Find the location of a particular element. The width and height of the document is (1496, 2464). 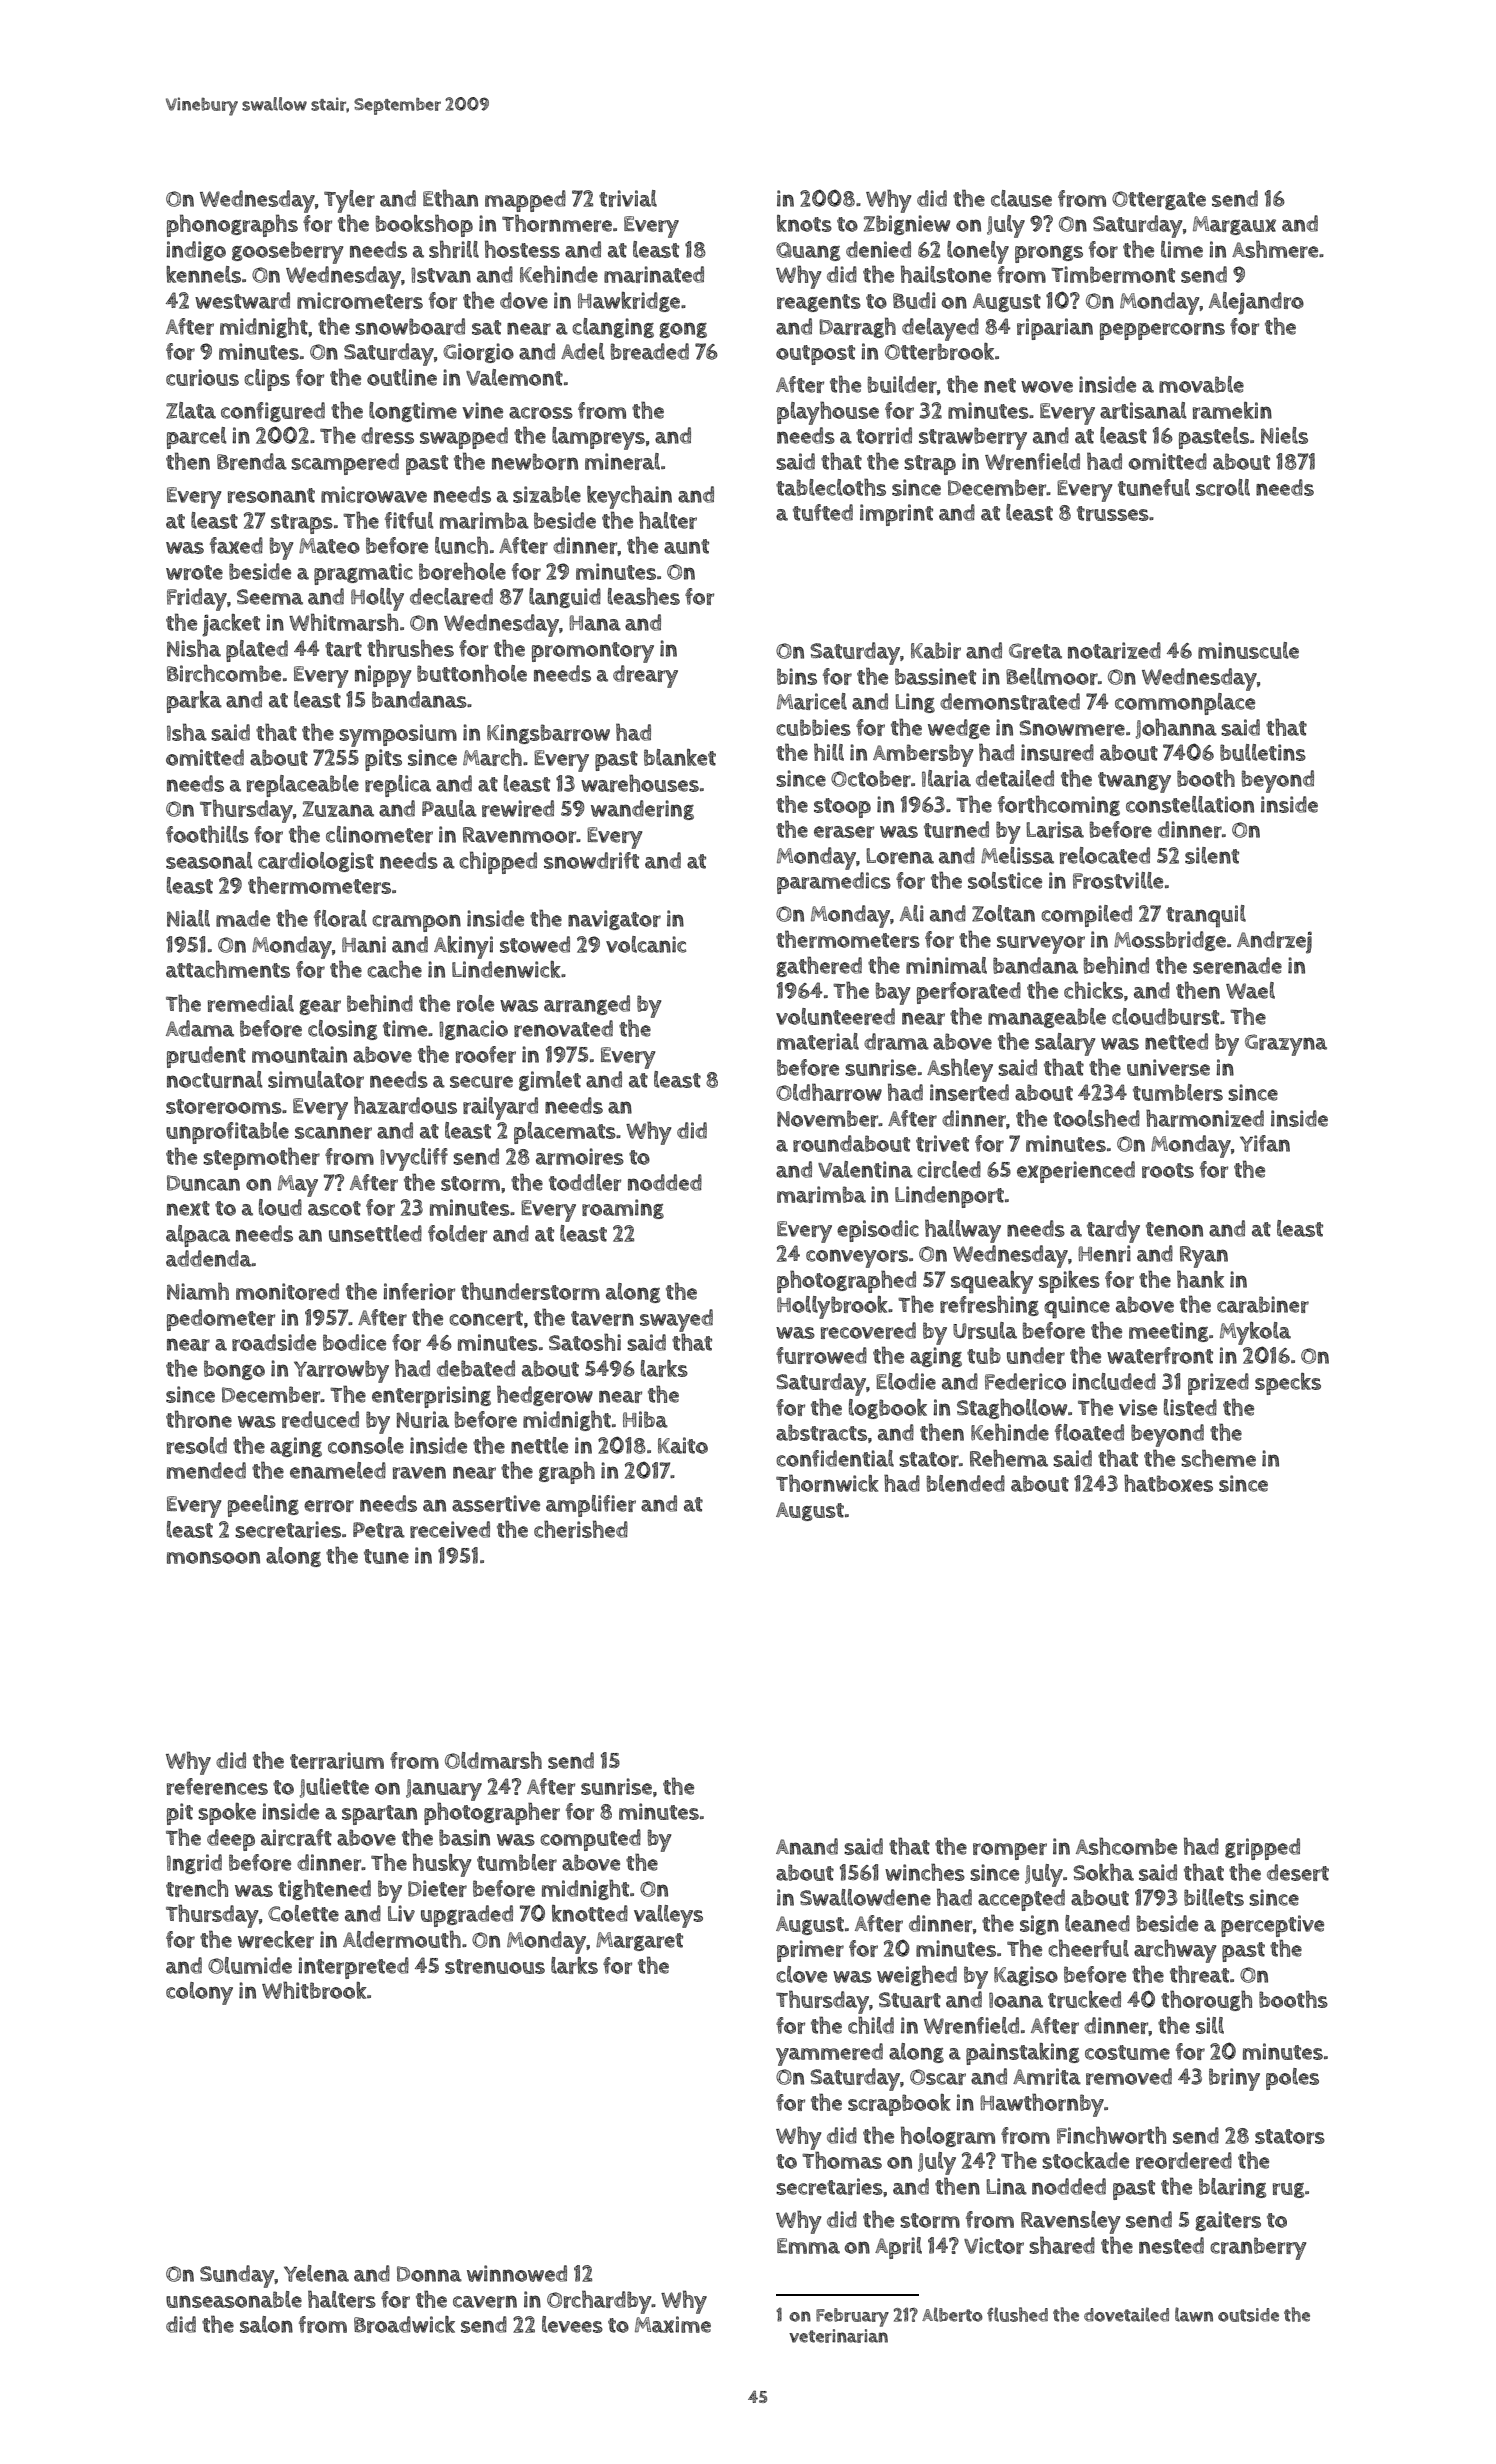

Ottergate is located at coordinates (1159, 200).
